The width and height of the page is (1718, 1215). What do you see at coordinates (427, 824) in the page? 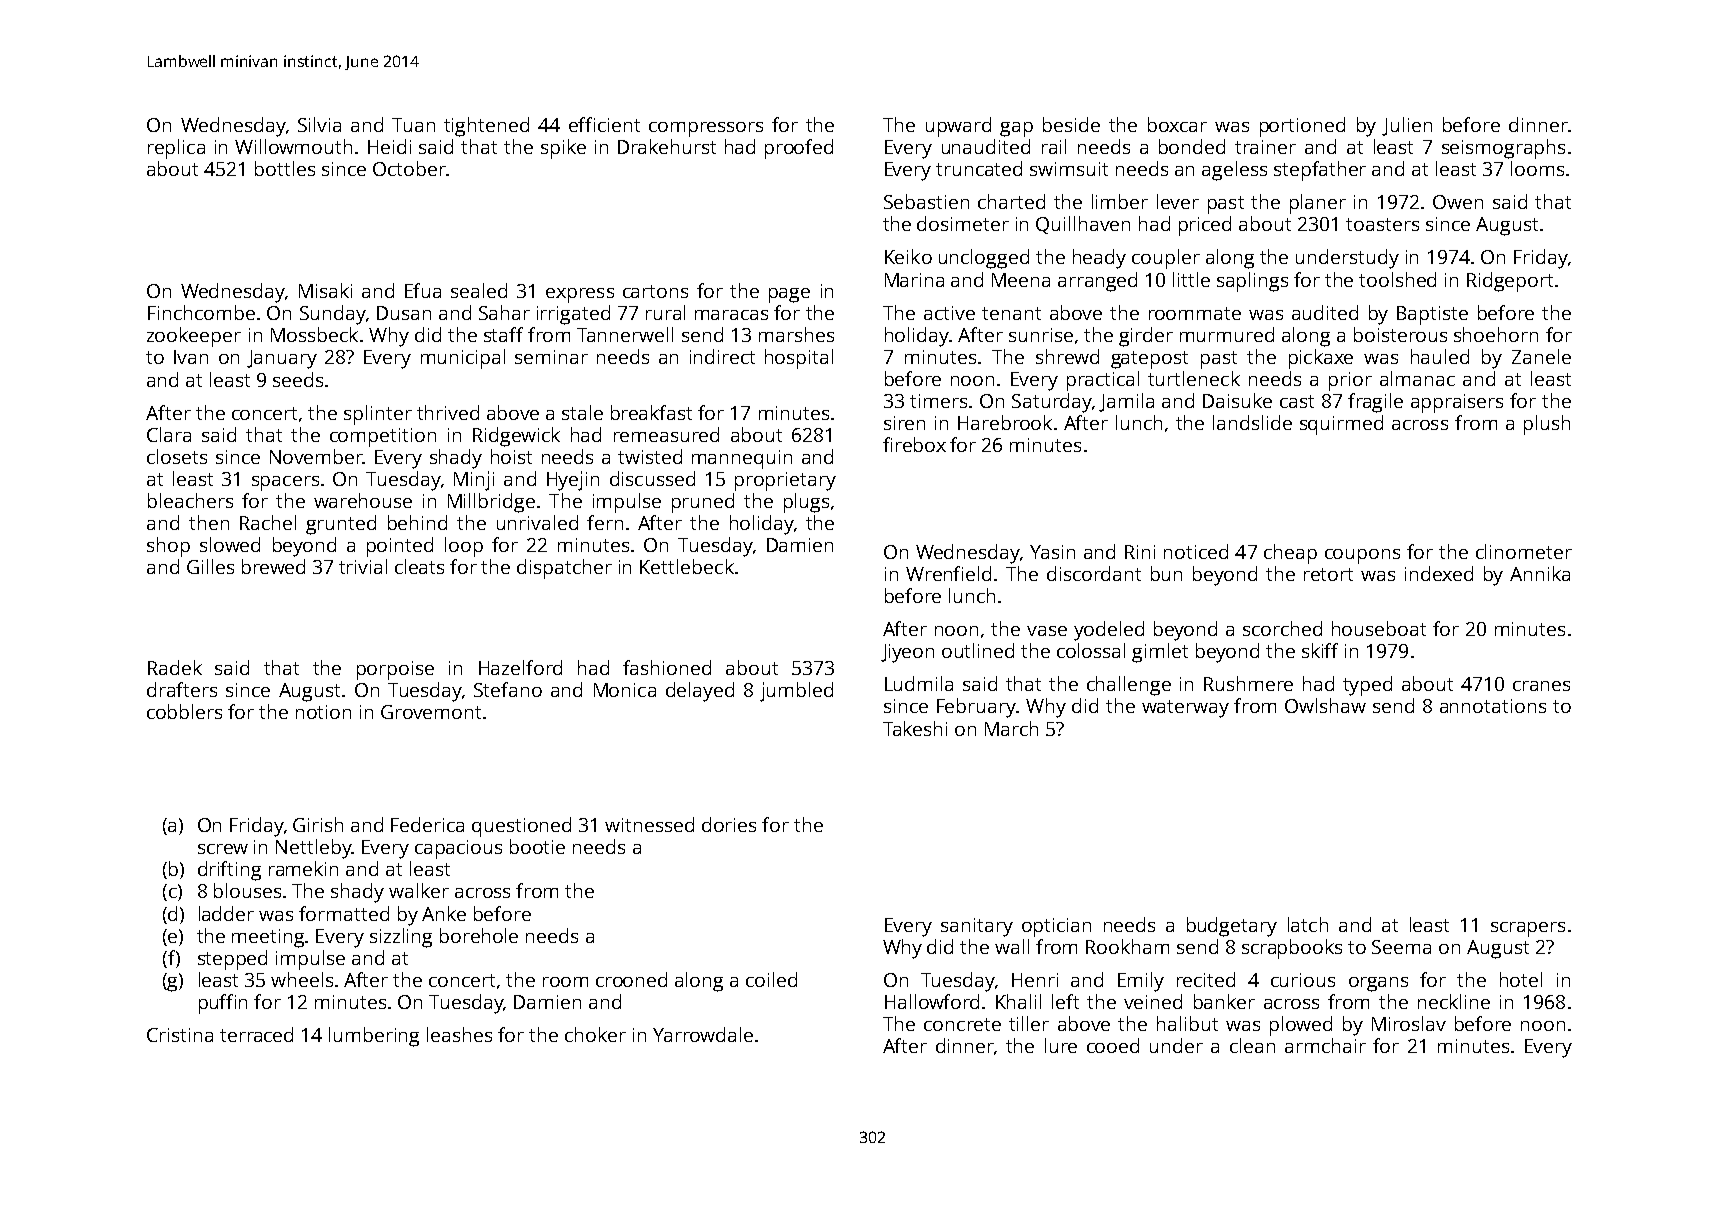
I see `Federica` at bounding box center [427, 824].
